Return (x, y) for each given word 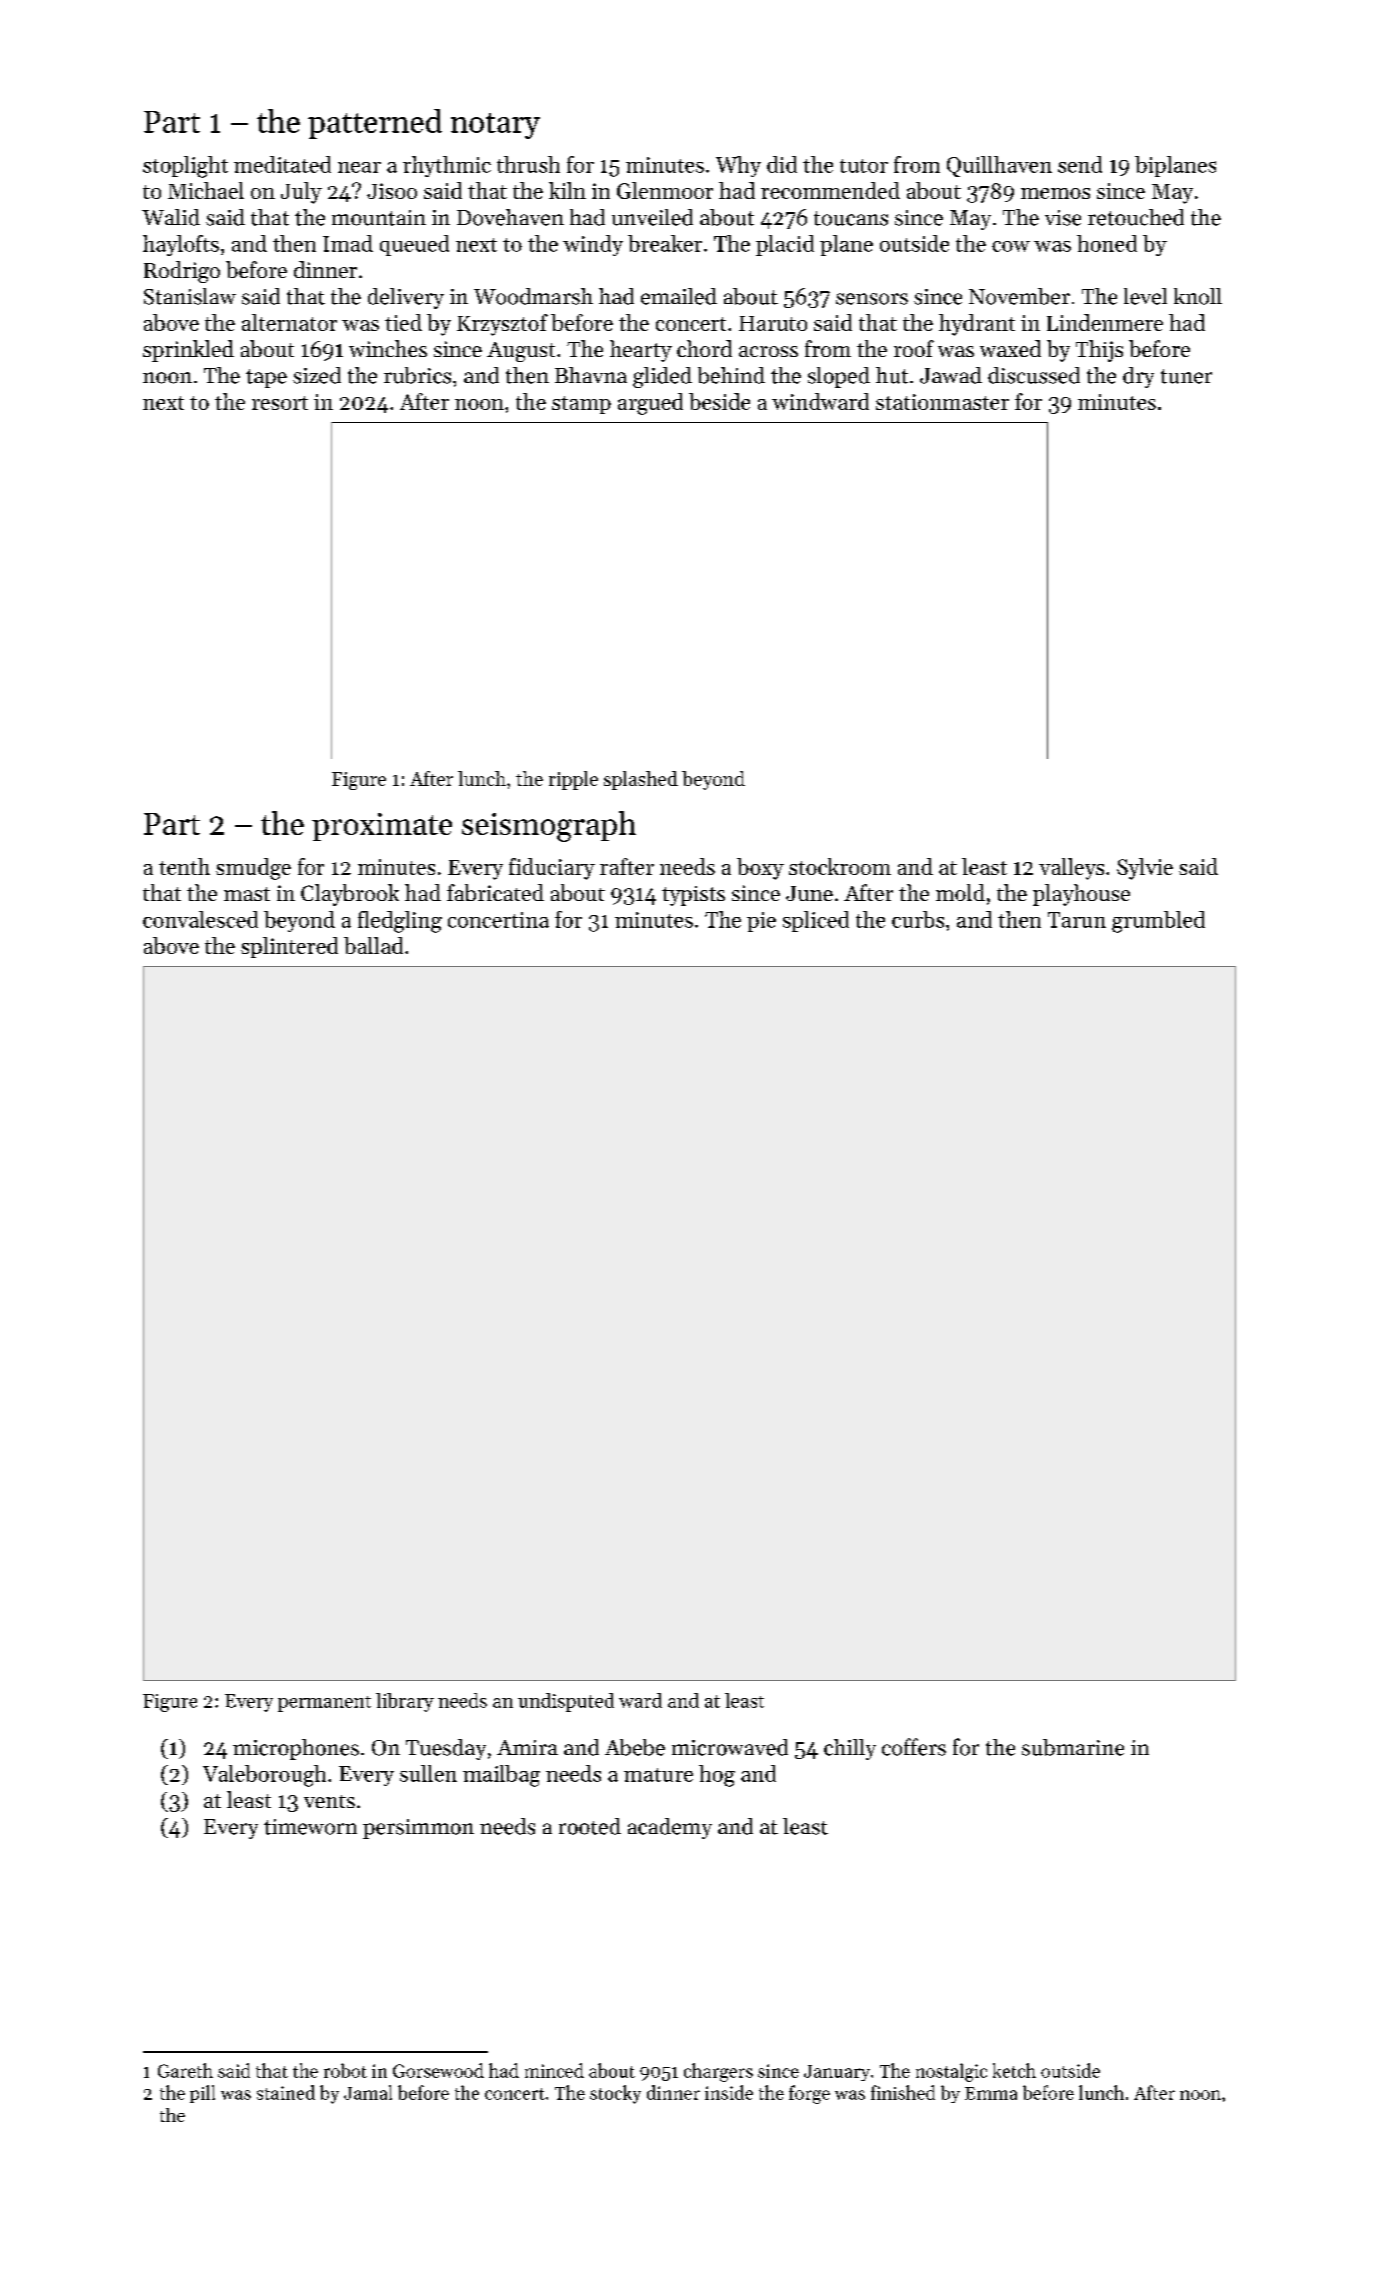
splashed (641, 780)
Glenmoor (665, 190)
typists (693, 896)
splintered (289, 947)
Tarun (1077, 920)
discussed (1034, 375)
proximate (382, 827)
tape (266, 378)
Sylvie (1145, 869)
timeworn (310, 1827)
